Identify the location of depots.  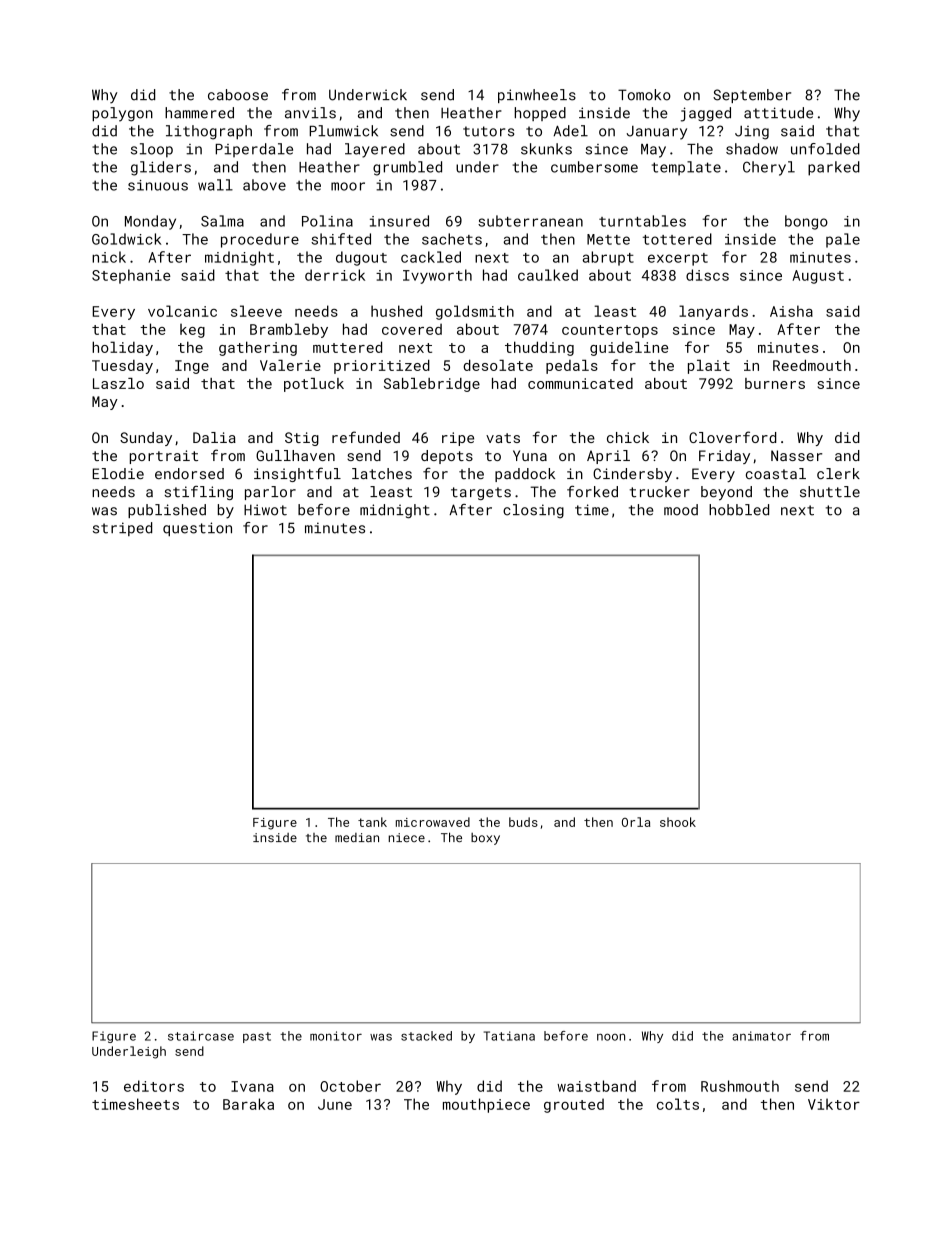
(447, 457).
